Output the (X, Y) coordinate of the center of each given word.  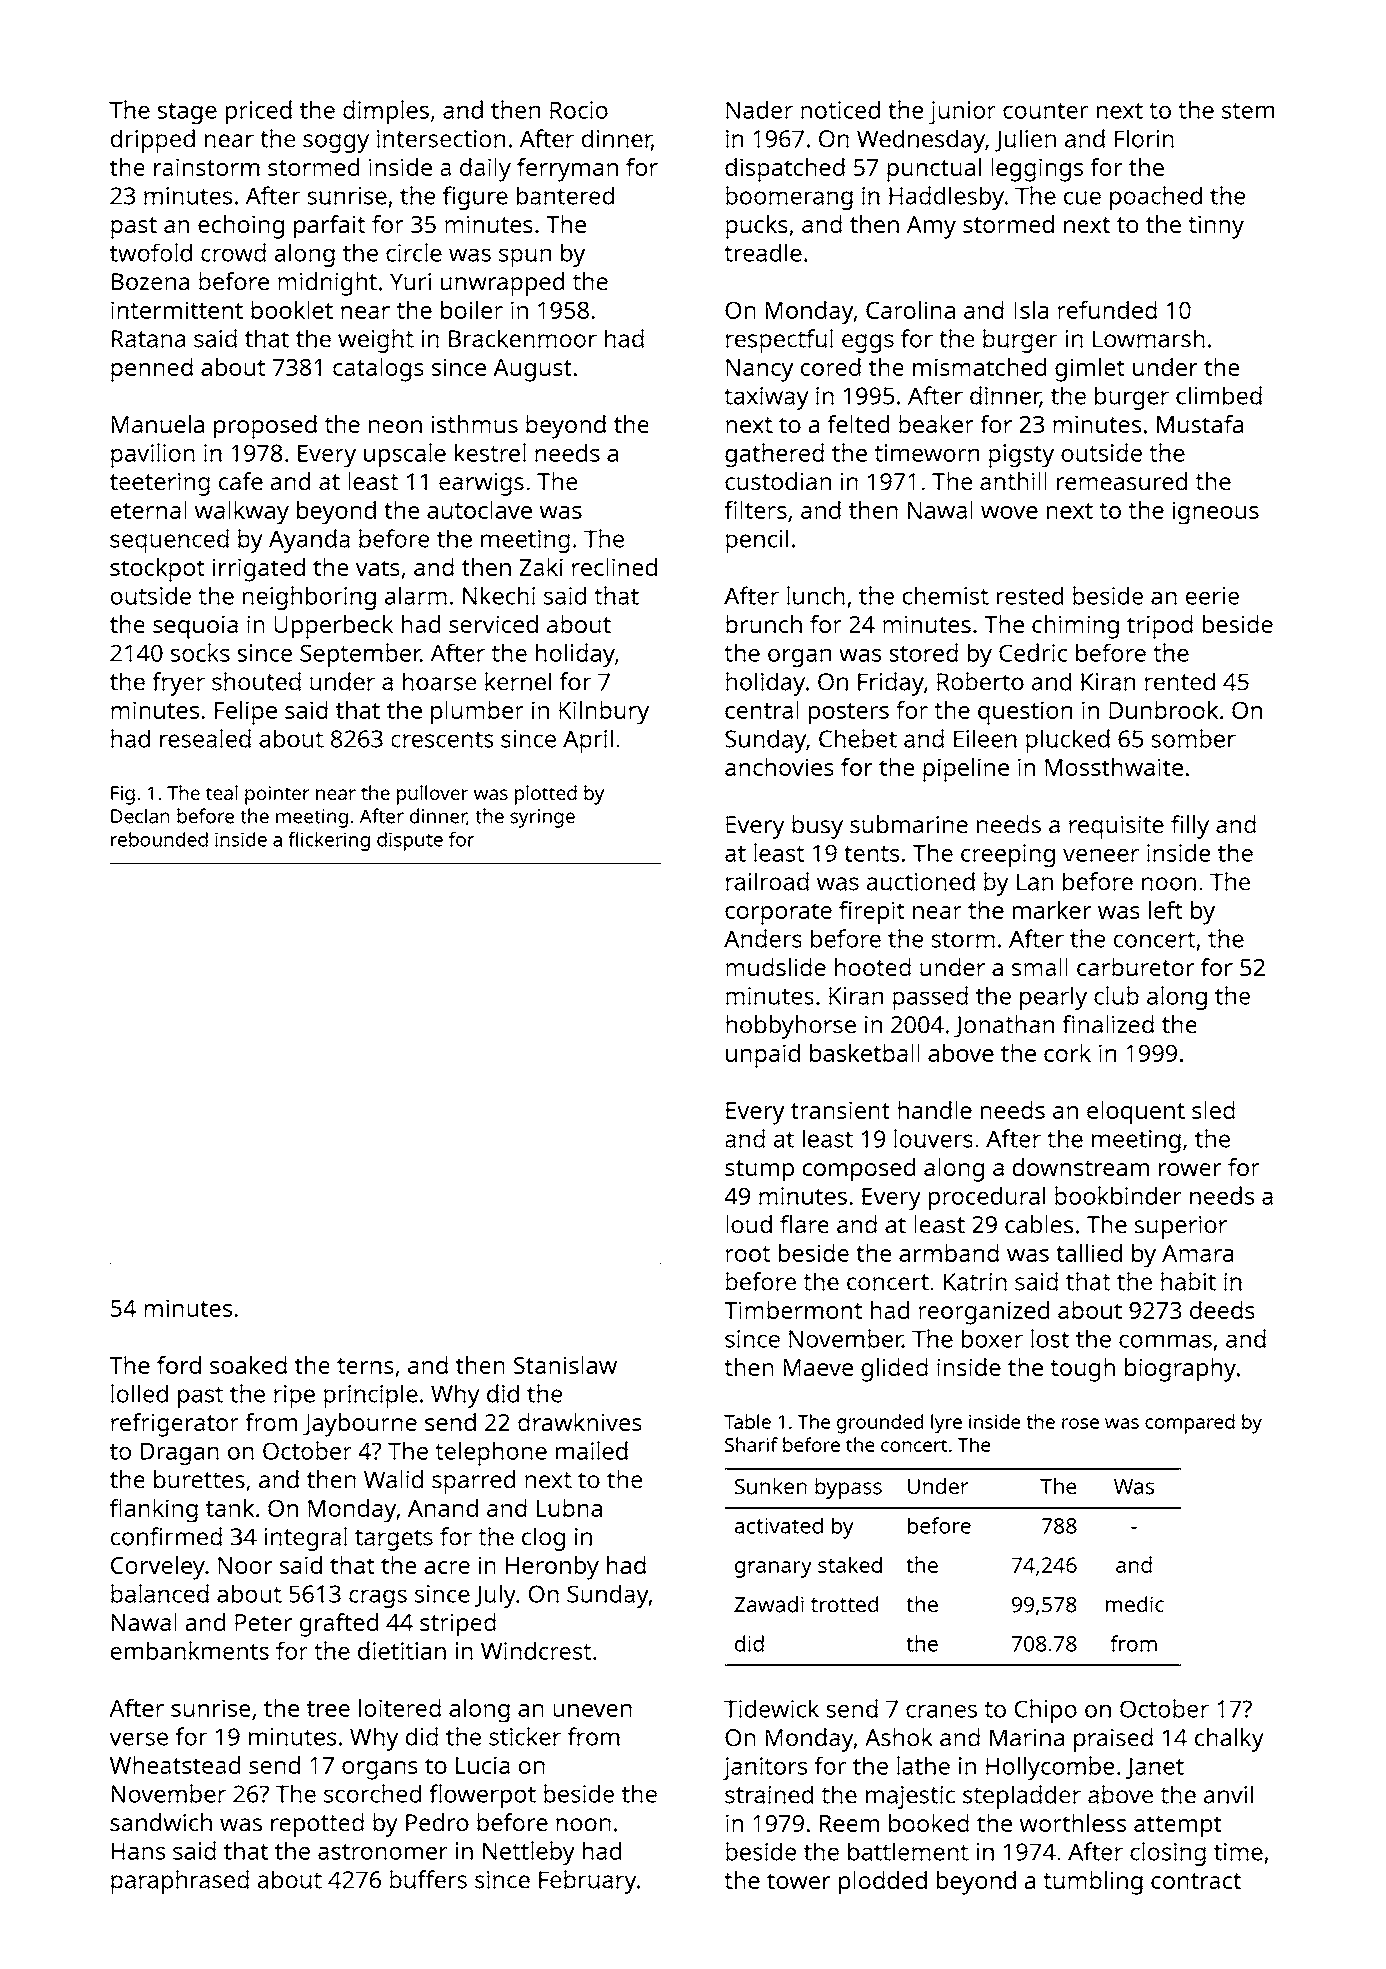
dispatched (785, 170)
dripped (153, 141)
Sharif (751, 1444)
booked (929, 1823)
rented (1180, 681)
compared (1190, 1424)
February (587, 1882)
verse (138, 1739)
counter (1045, 111)
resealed (205, 738)
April (588, 741)
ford (179, 1365)
